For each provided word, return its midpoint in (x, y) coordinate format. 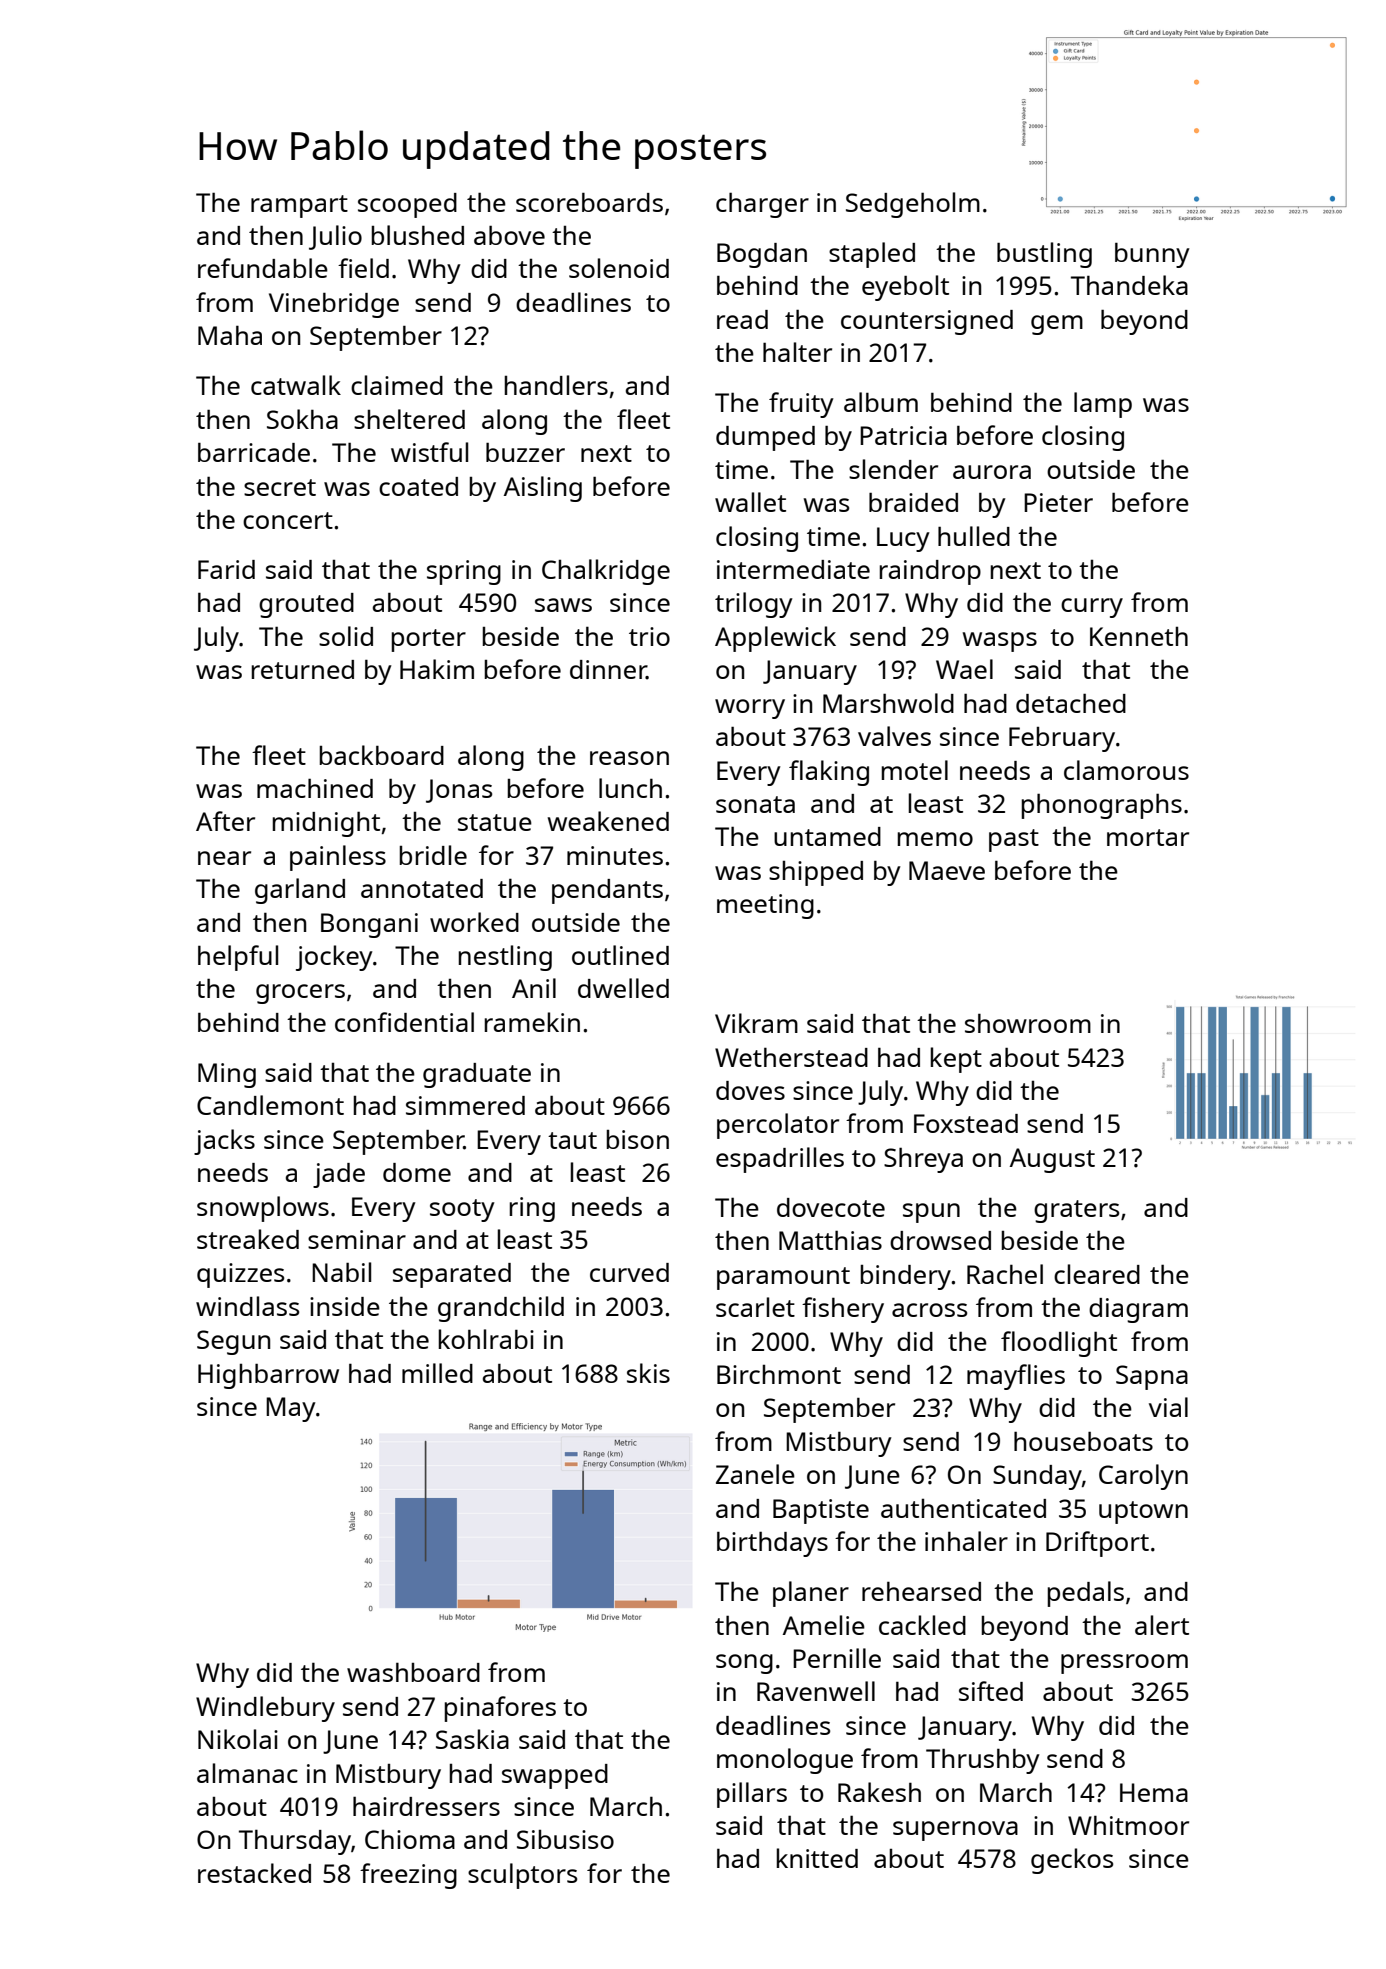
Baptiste (821, 1511)
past (1014, 840)
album (881, 402)
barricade (254, 452)
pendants (607, 891)
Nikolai (238, 1739)
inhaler (966, 1541)
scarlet (755, 1307)
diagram (1138, 1310)
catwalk (296, 385)
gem (1057, 325)
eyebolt (905, 288)
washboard (413, 1672)
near (224, 858)
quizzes (240, 1275)
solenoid (619, 268)
